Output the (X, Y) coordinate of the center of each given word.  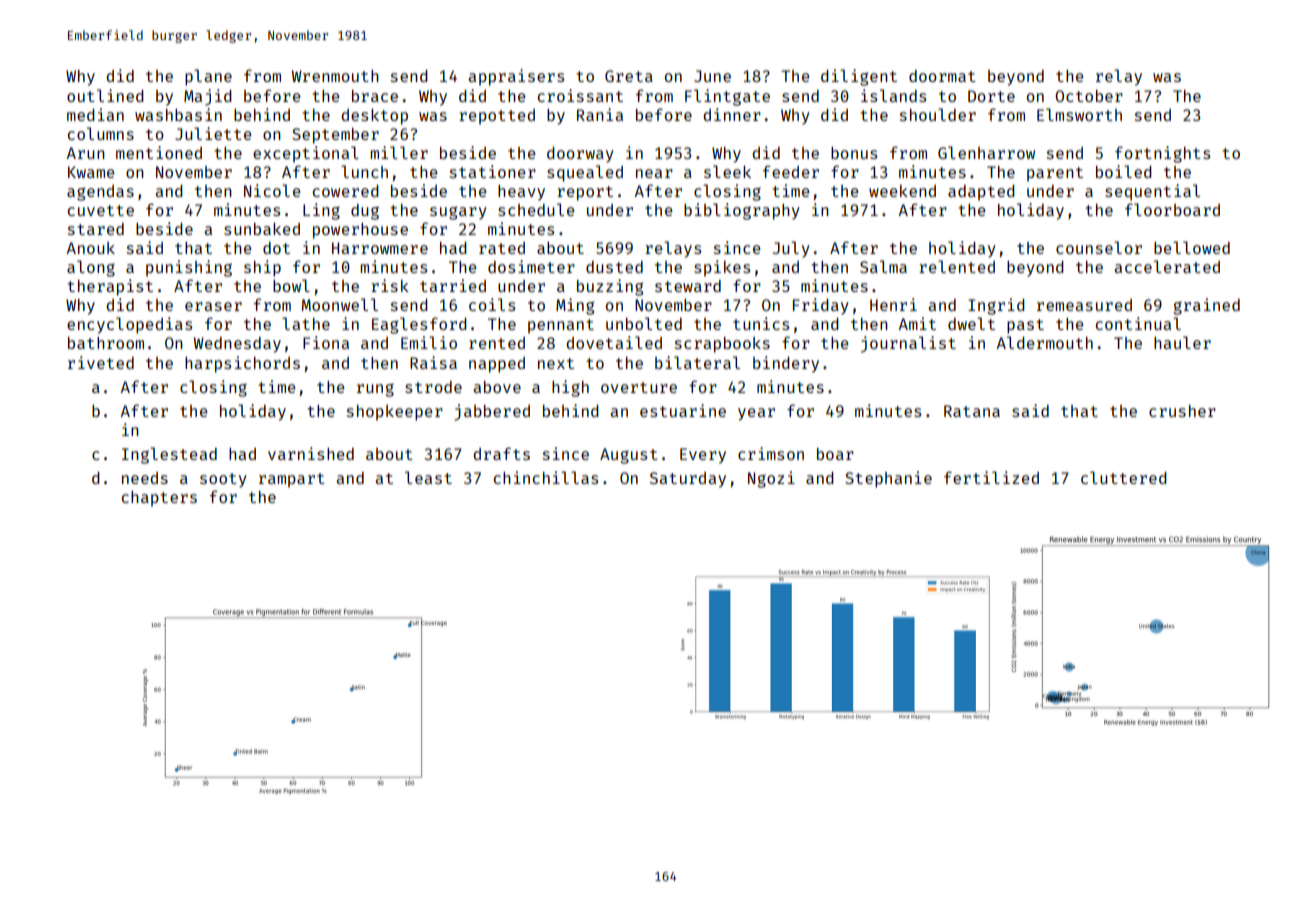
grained (1206, 306)
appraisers (516, 77)
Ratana (972, 411)
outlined (105, 95)
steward (688, 286)
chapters (159, 499)
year (756, 414)
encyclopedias (129, 325)
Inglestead (169, 455)
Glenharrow (986, 152)
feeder (791, 171)
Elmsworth (1079, 114)
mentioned (159, 152)
